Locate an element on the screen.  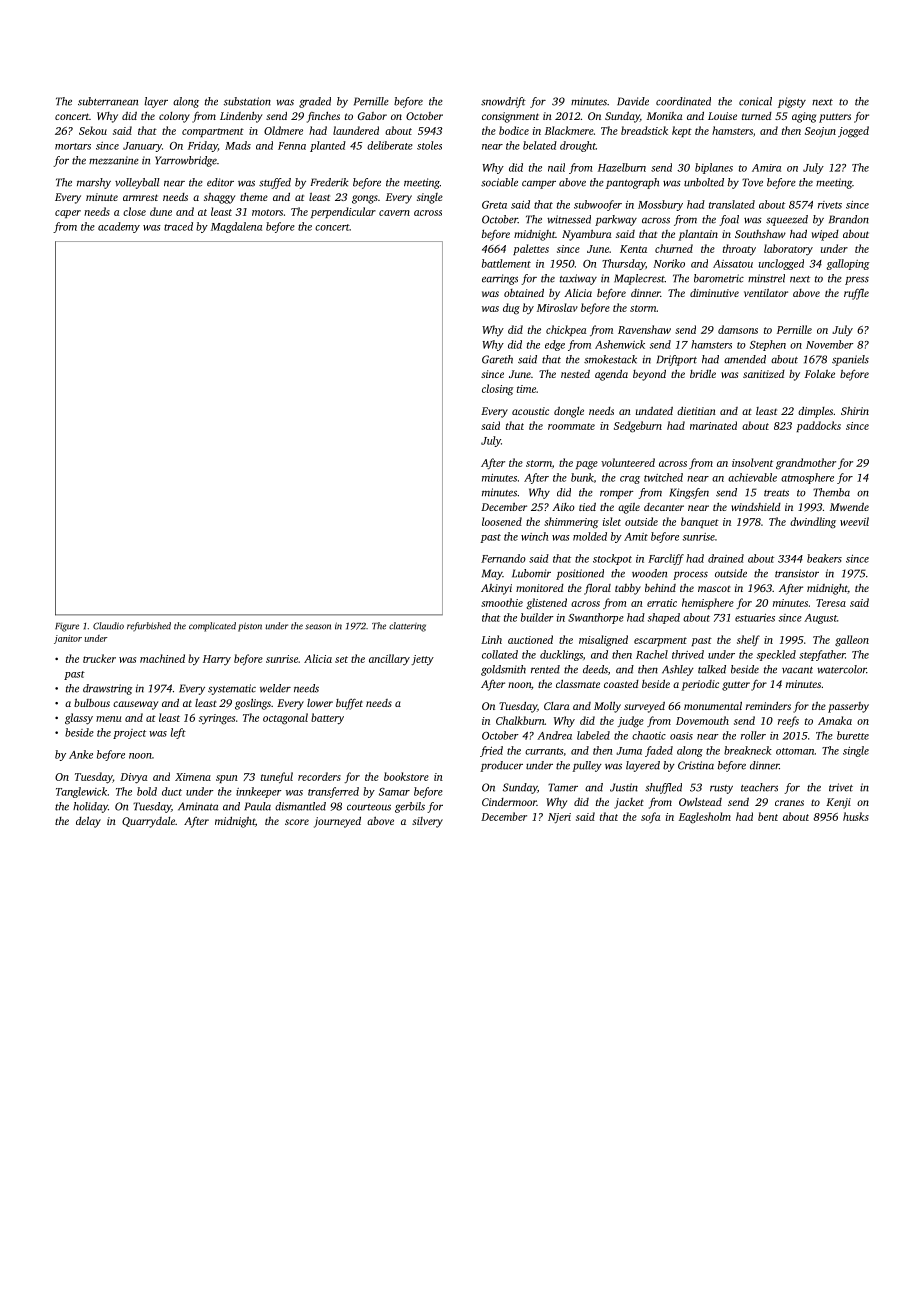
loosened is located at coordinates (502, 521).
